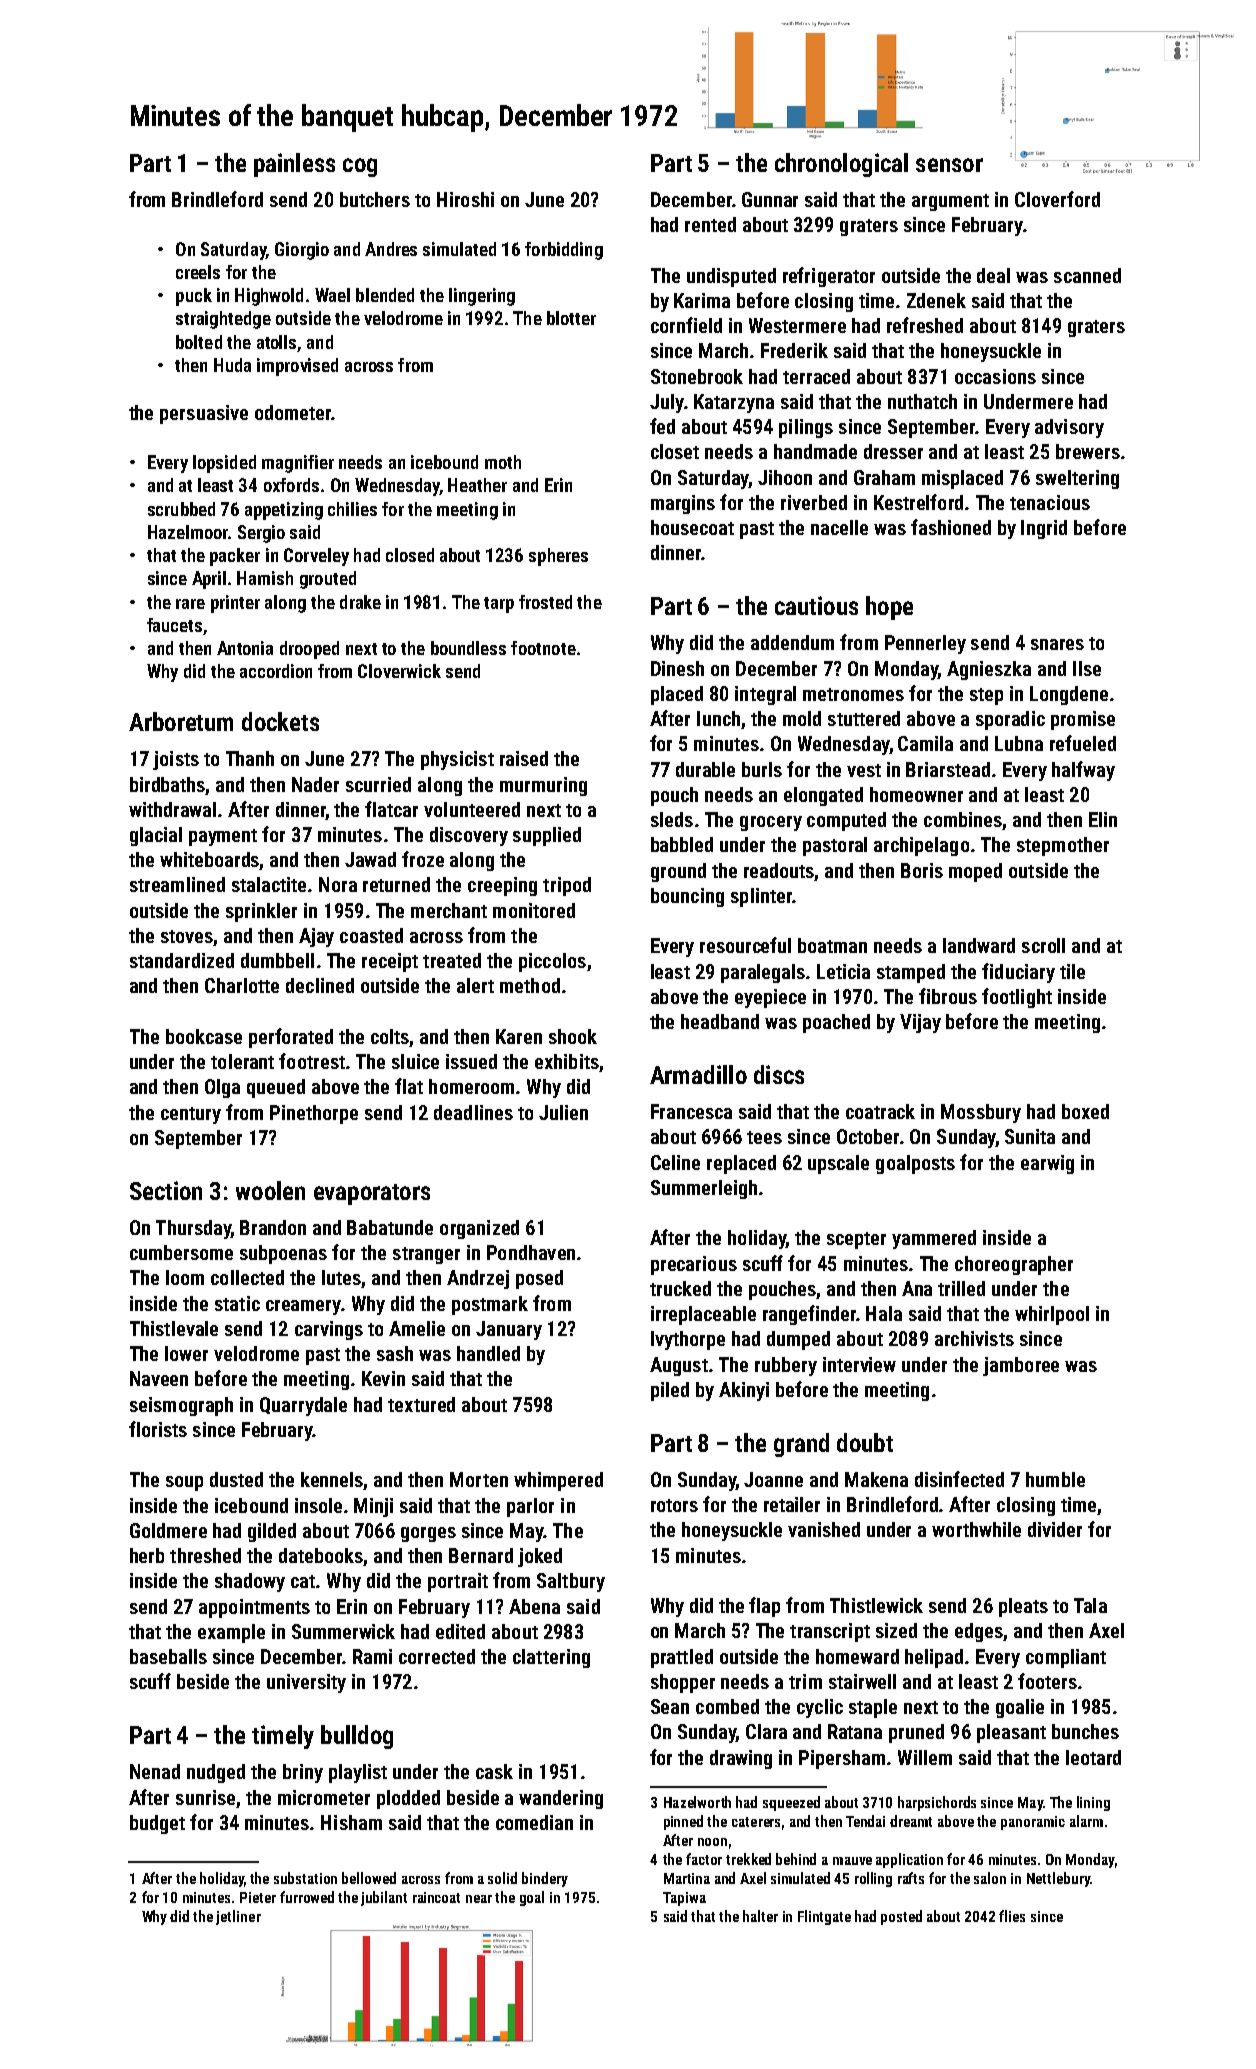  Describe the element at coordinates (155, 1771) in the screenshot. I see `Nenad` at that location.
